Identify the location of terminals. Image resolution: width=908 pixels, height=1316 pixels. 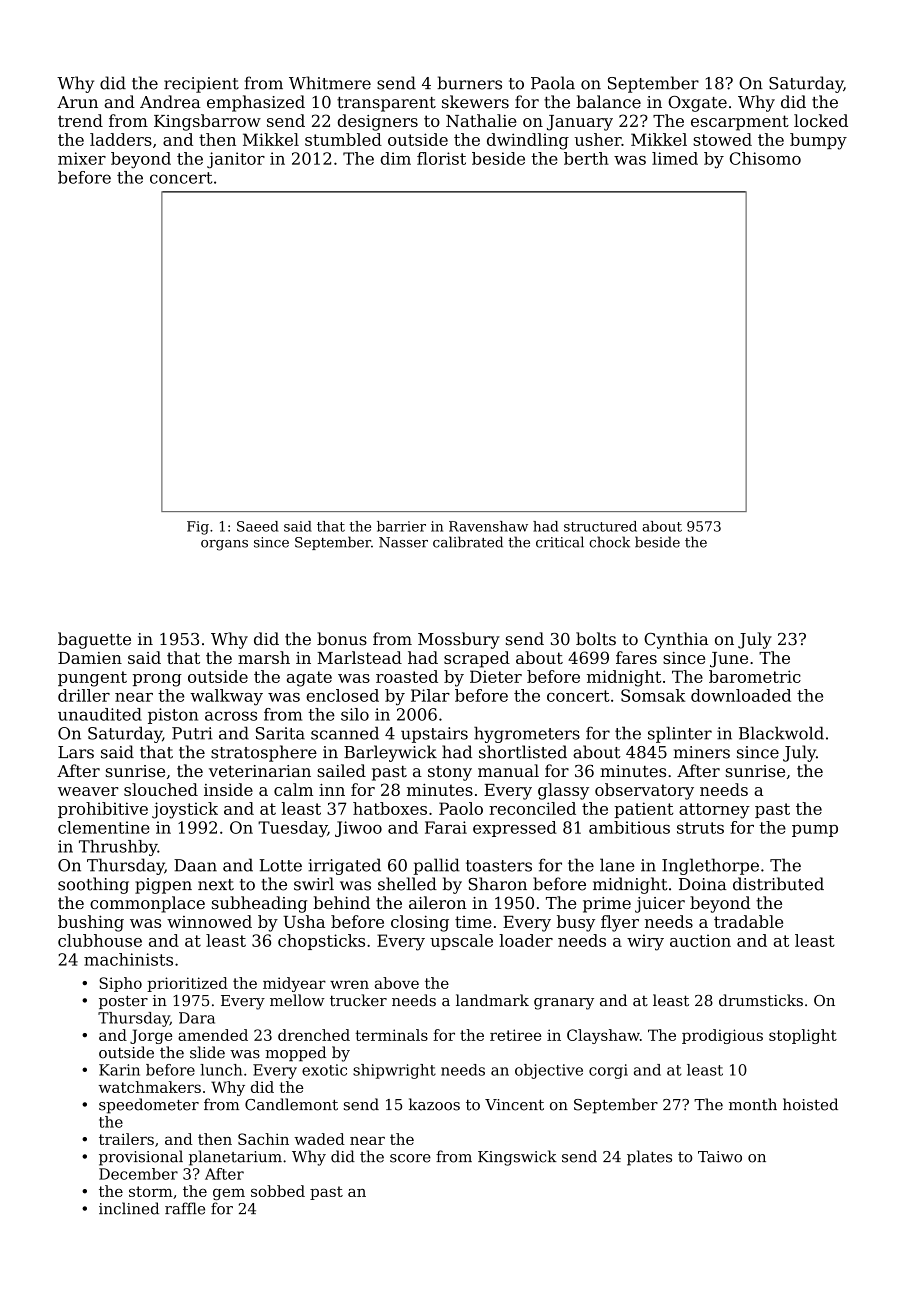
(391, 1035).
